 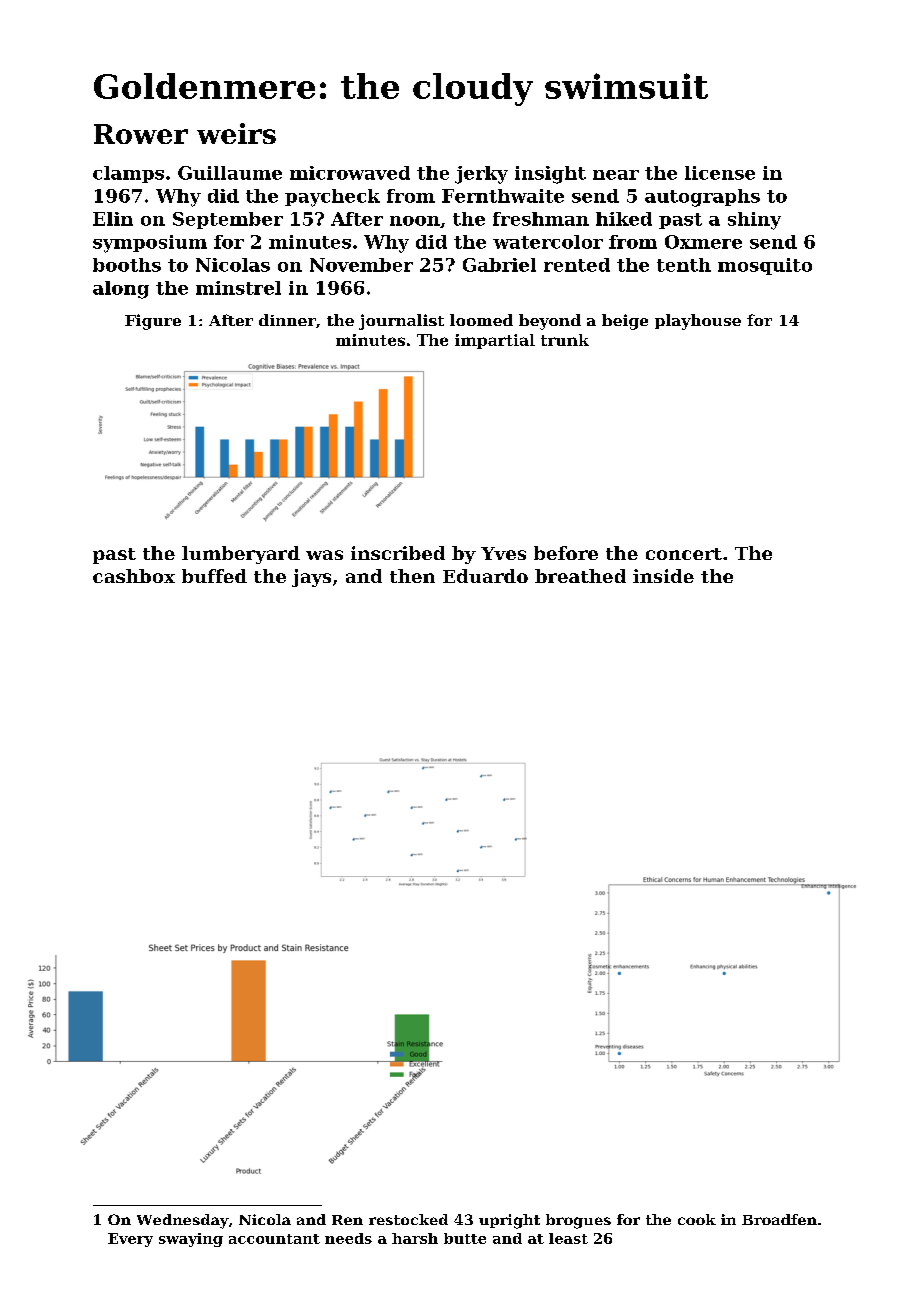 What do you see at coordinates (191, 1240) in the document?
I see `swaying` at bounding box center [191, 1240].
